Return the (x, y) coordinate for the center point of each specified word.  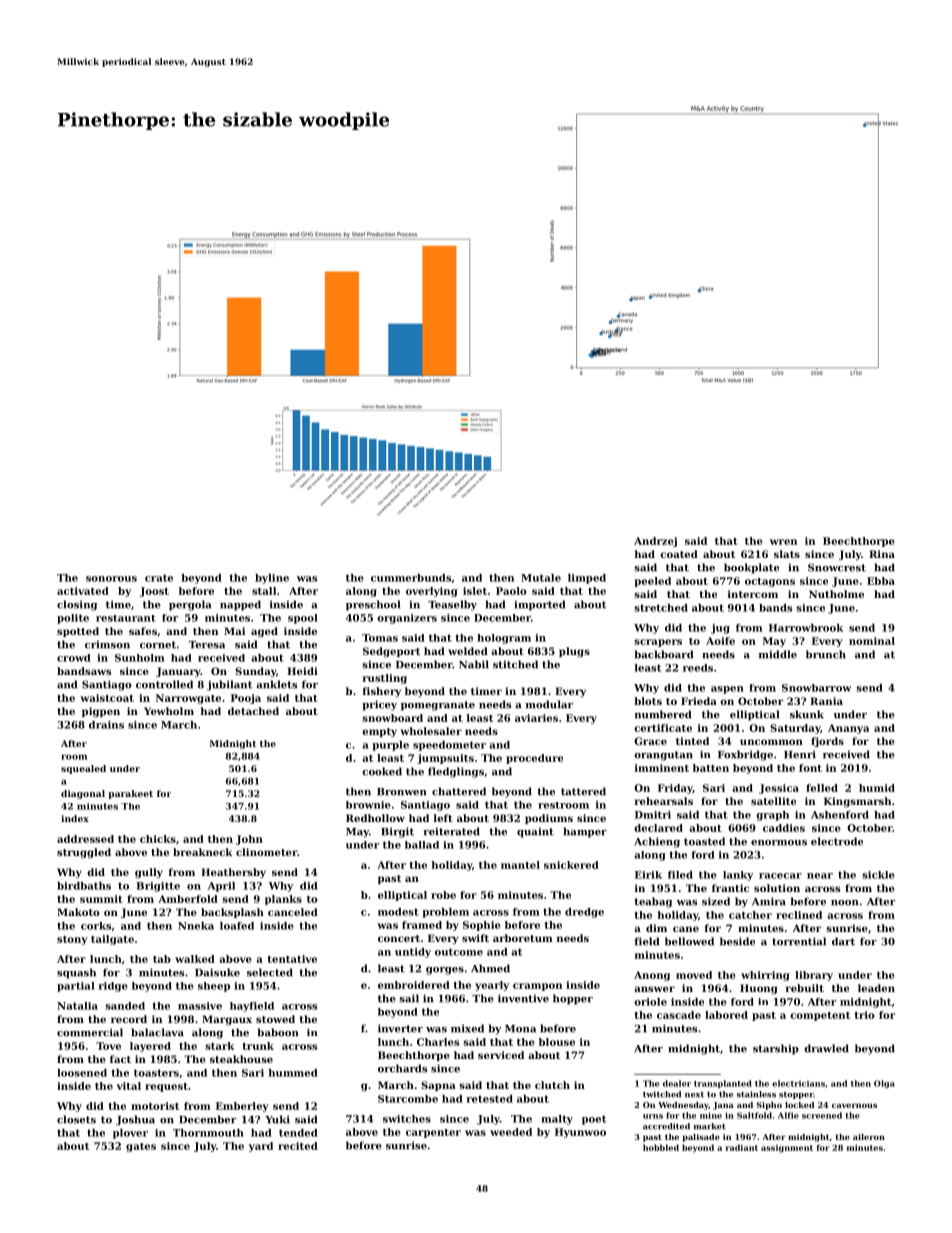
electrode (837, 841)
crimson (107, 644)
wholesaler (431, 731)
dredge (584, 913)
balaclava (157, 1032)
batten (711, 768)
